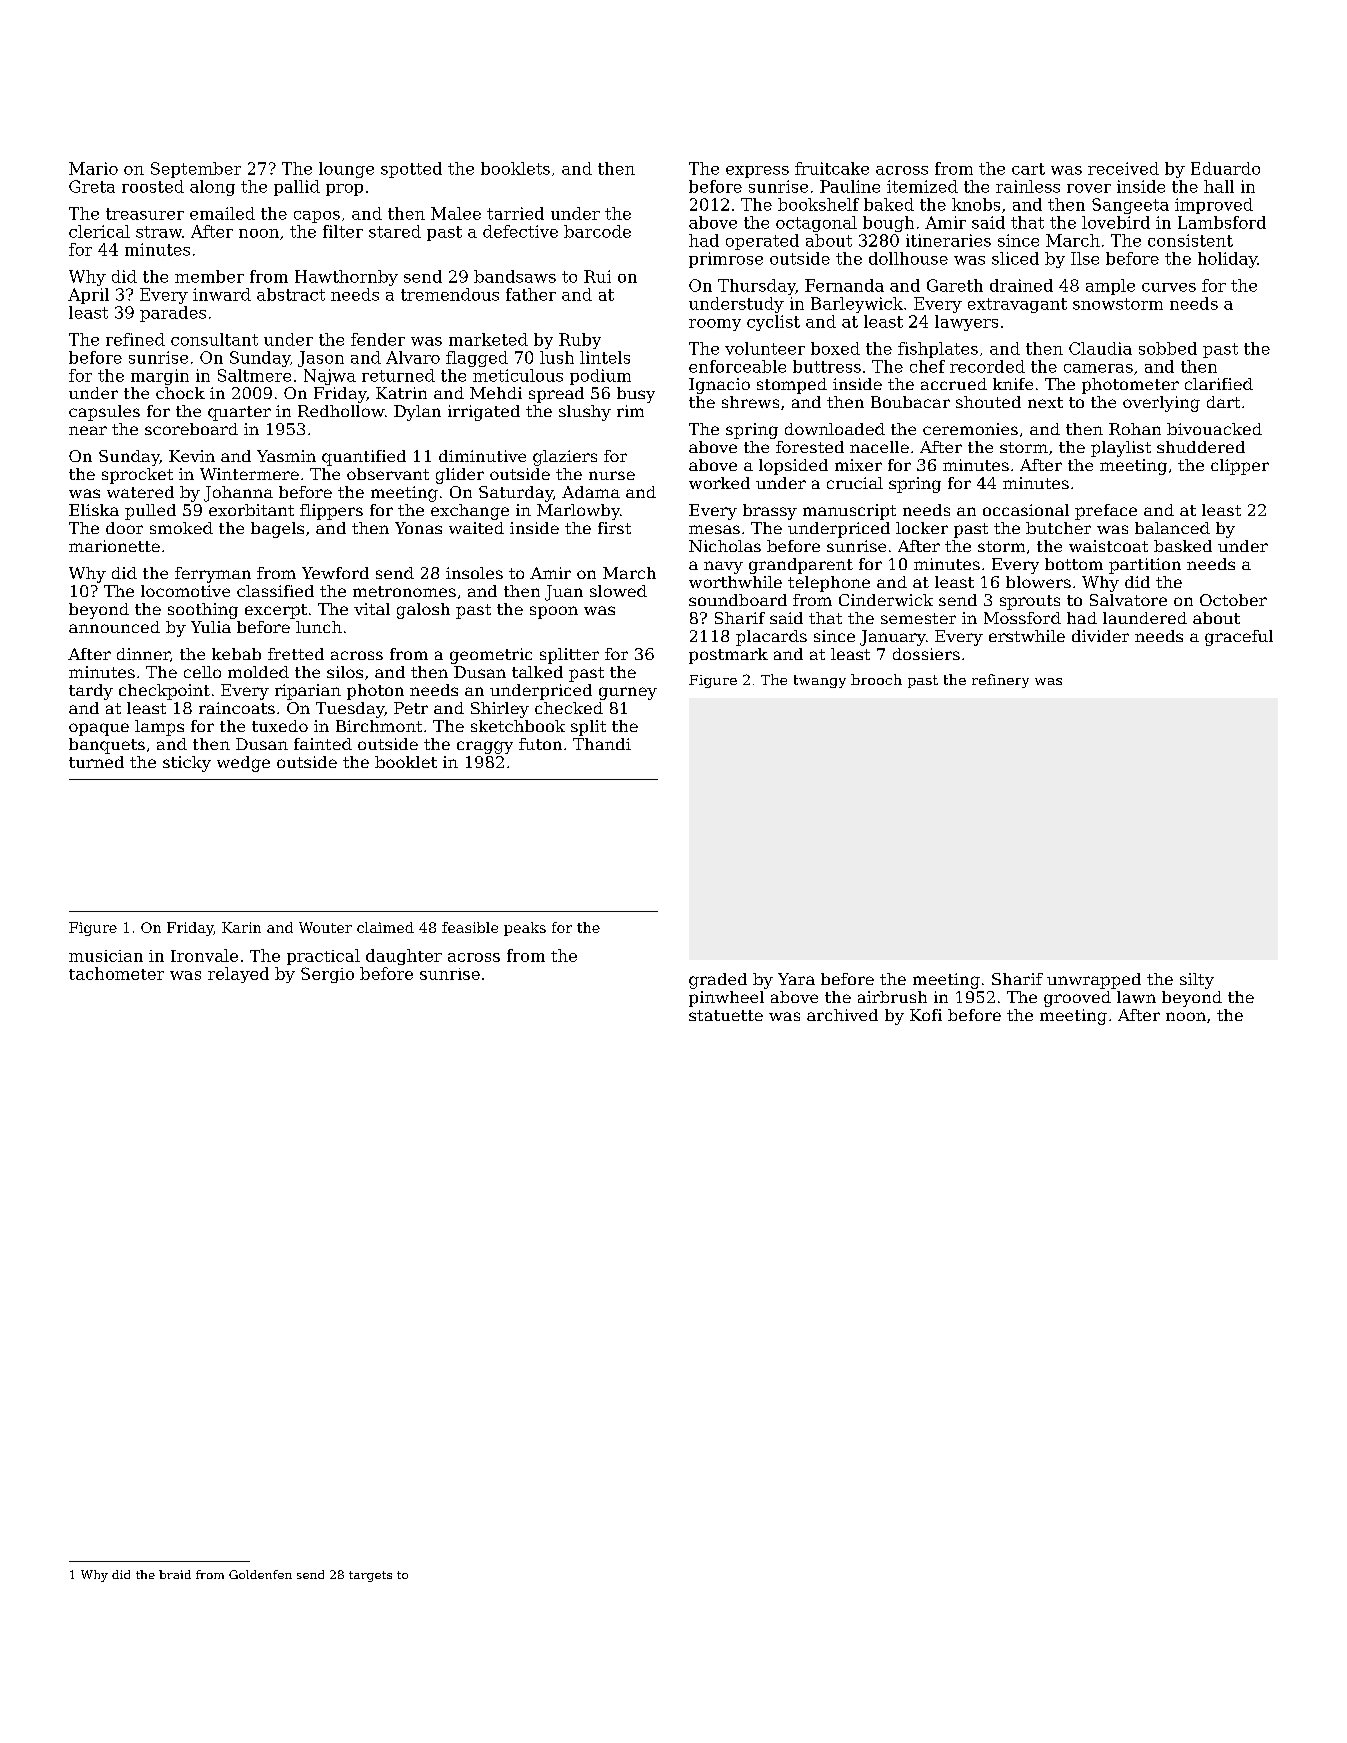 This screenshot has height=1743, width=1347. I want to click on fishplates, so click(938, 350).
